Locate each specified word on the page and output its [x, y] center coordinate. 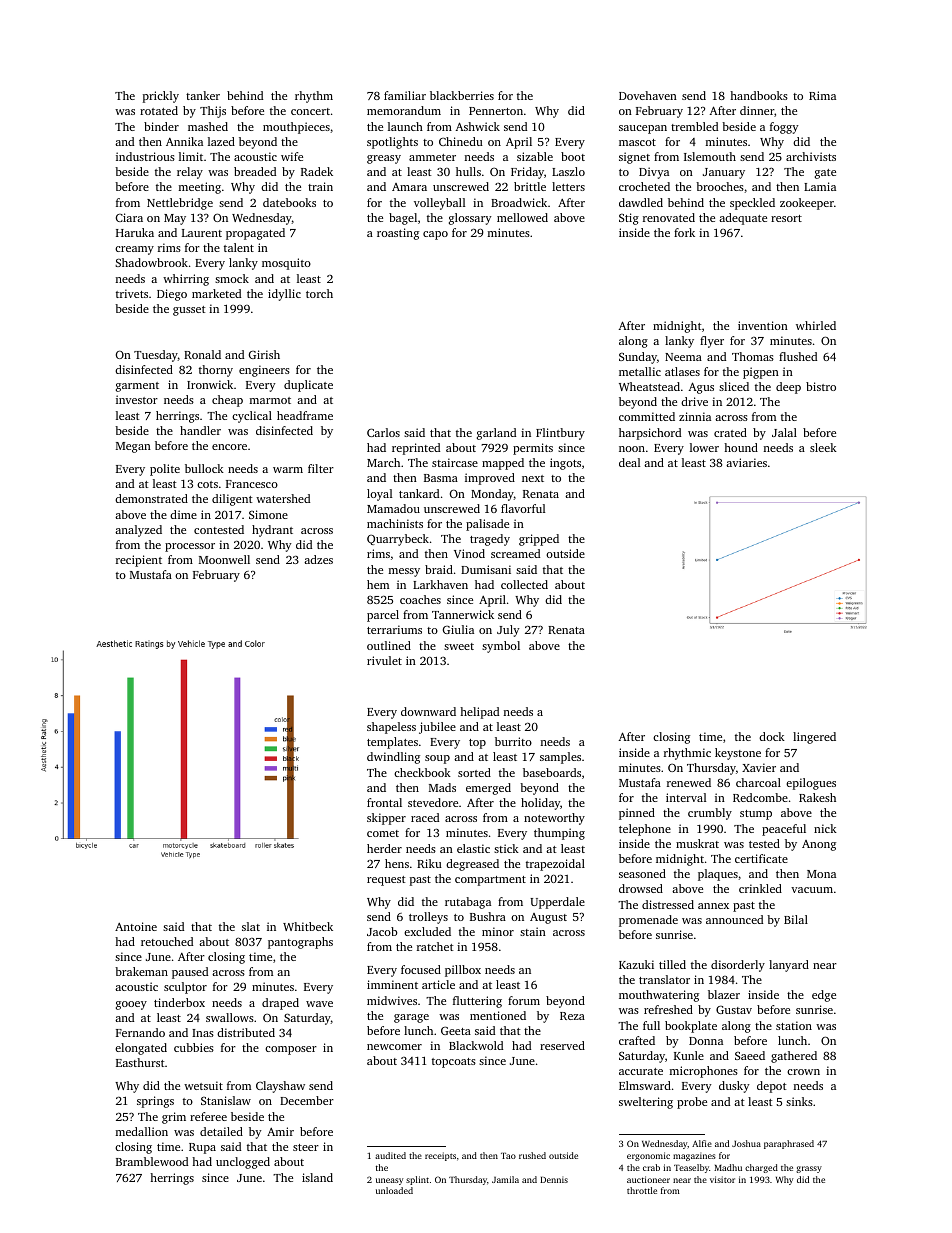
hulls [468, 171]
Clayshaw [280, 1087]
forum [524, 1000]
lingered [814, 738]
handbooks [759, 95]
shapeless [391, 728]
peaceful [784, 830]
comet [383, 833]
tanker [203, 95]
